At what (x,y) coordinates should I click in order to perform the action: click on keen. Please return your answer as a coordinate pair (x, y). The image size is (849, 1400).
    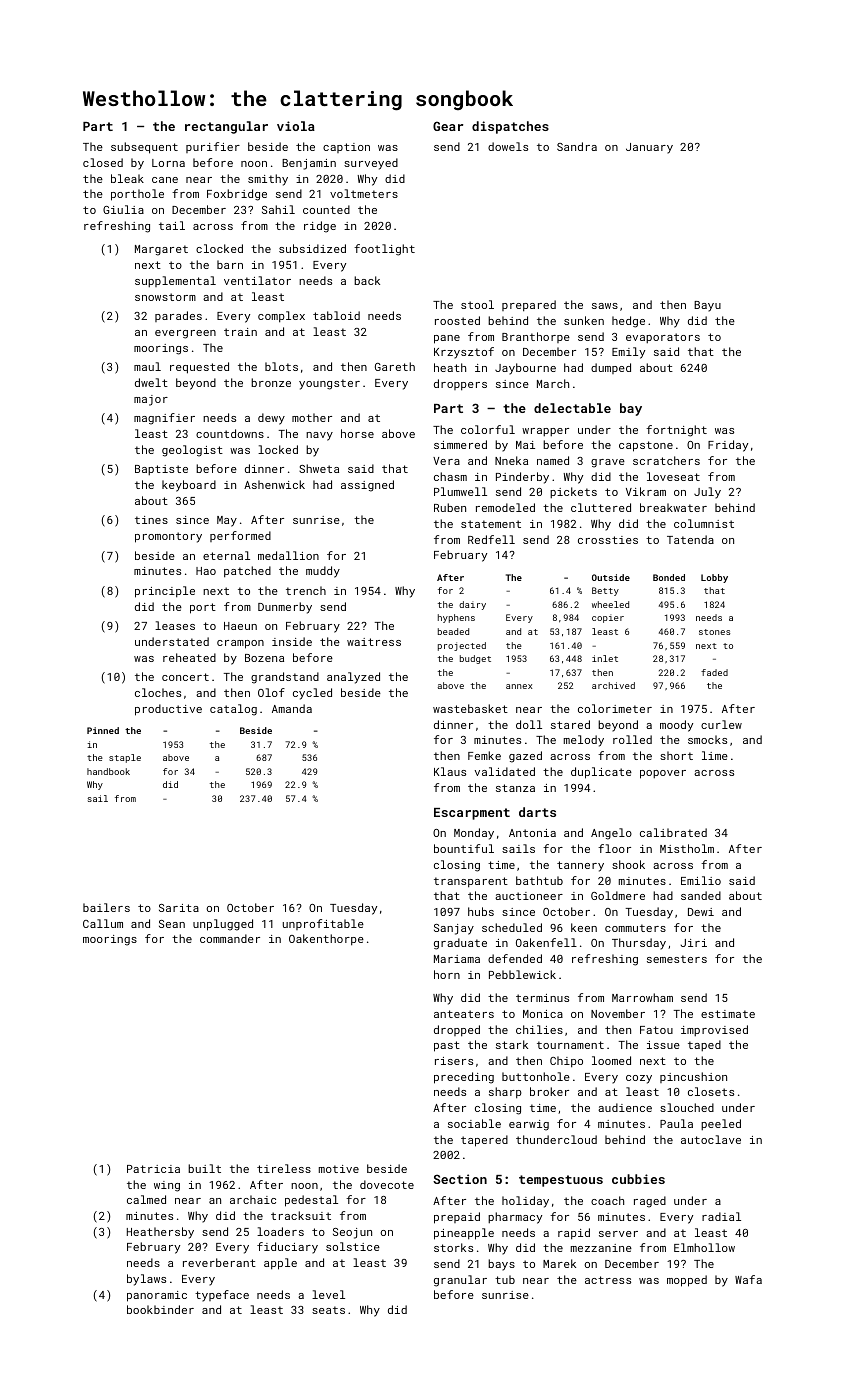
    Looking at the image, I should click on (584, 927).
